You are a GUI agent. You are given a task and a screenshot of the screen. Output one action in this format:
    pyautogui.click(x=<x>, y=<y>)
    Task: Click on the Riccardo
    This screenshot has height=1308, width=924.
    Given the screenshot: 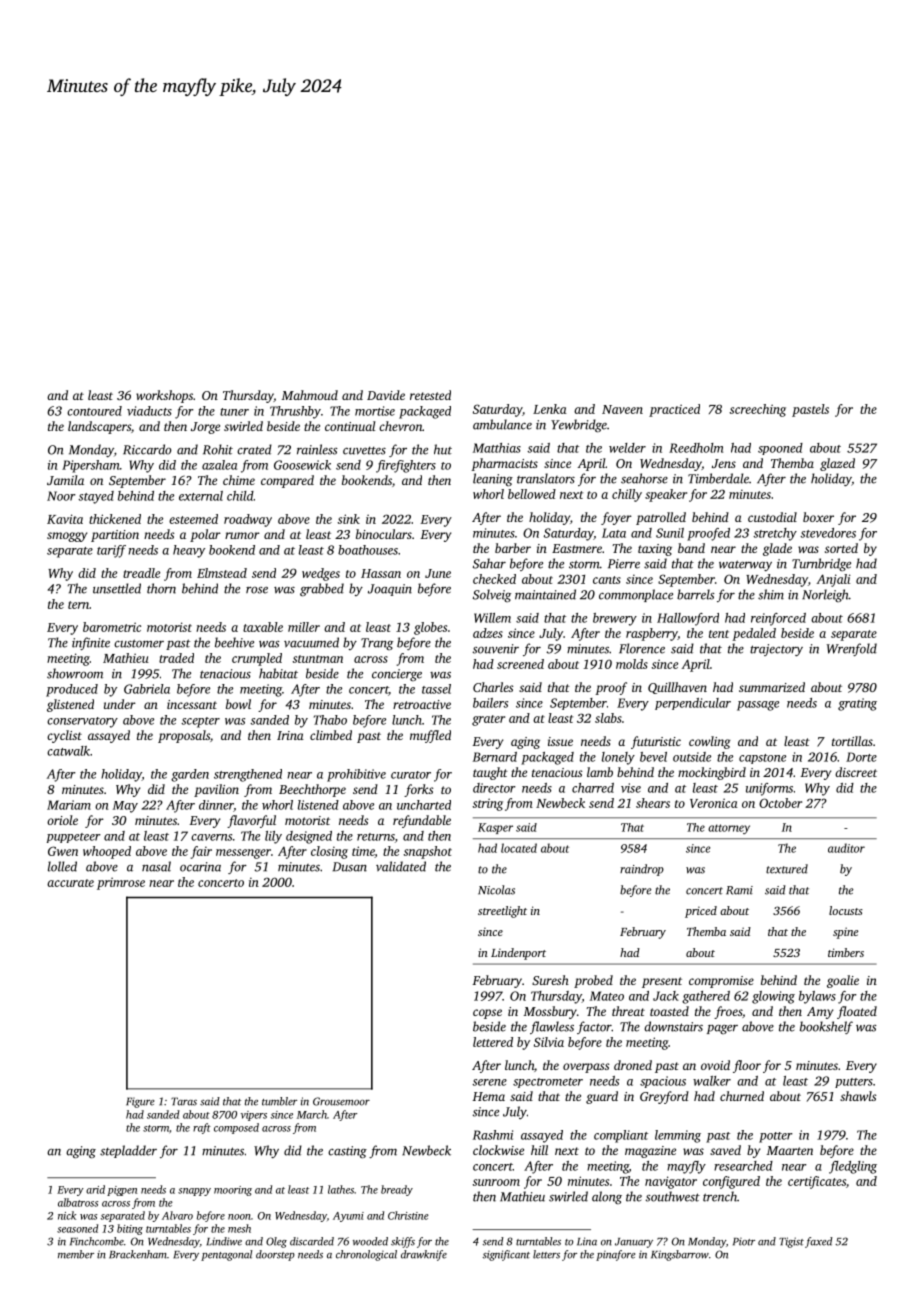 What is the action you would take?
    pyautogui.click(x=147, y=449)
